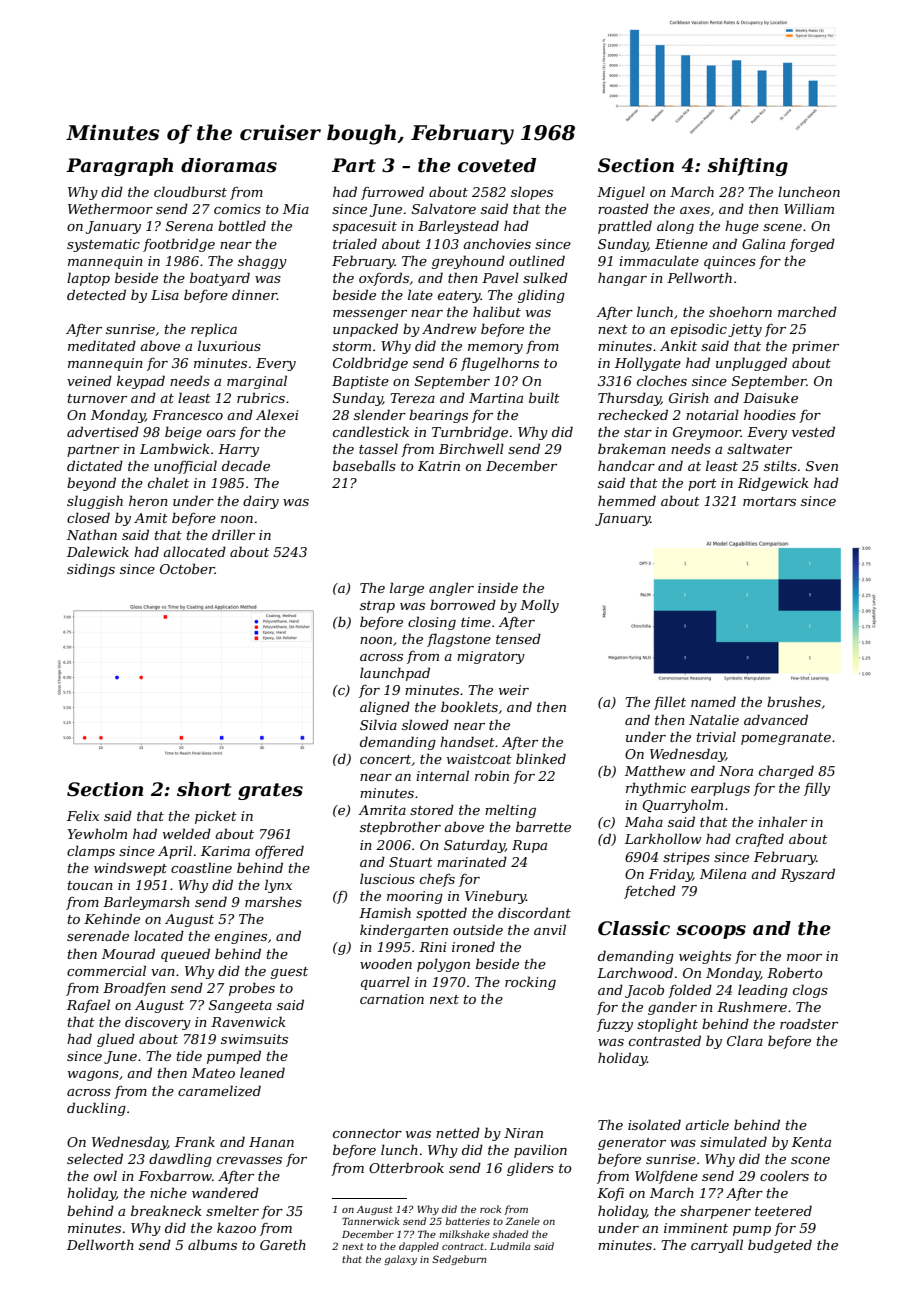  I want to click on albums, so click(212, 1244).
